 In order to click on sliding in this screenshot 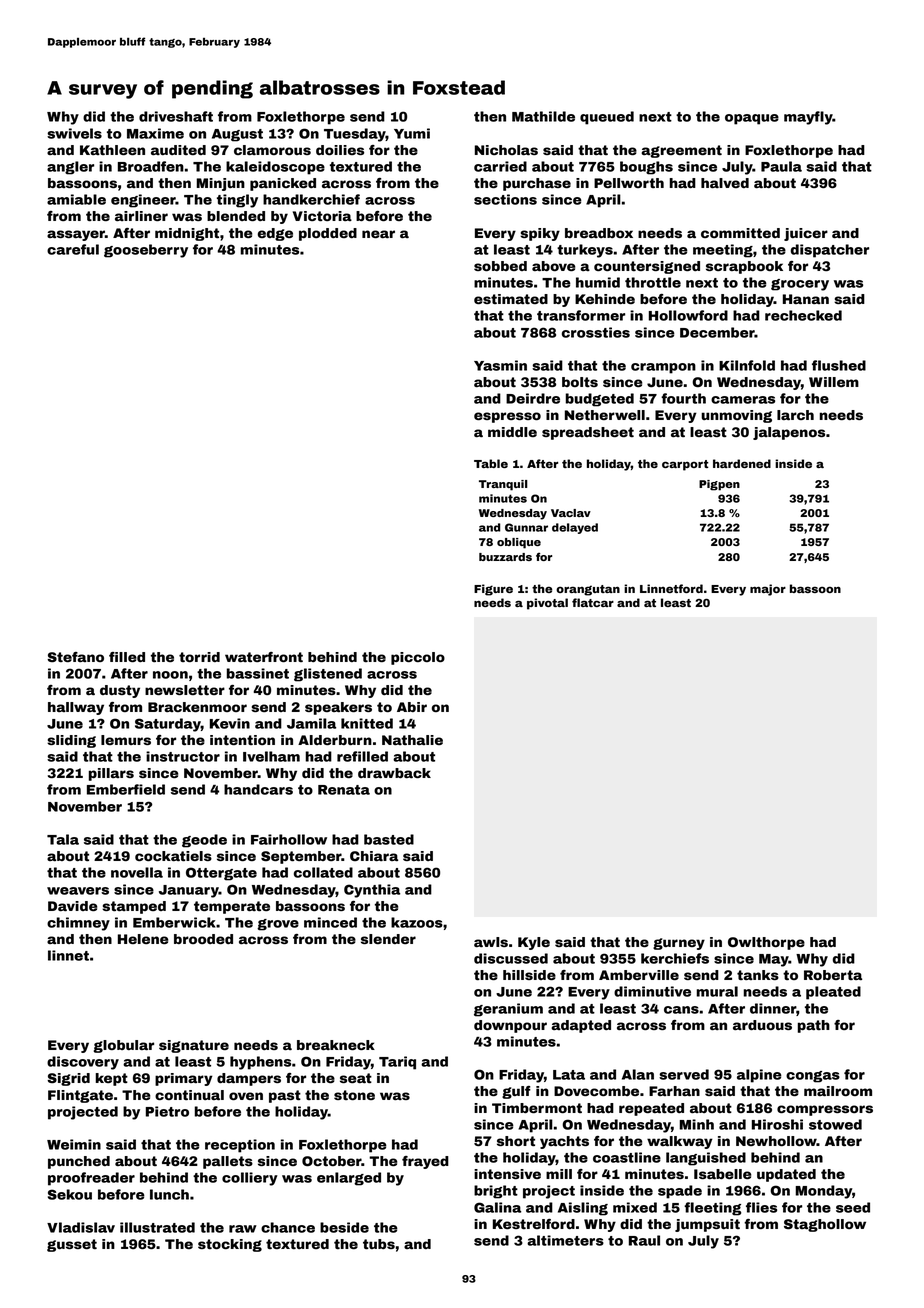, I will do `click(71, 741)`.
